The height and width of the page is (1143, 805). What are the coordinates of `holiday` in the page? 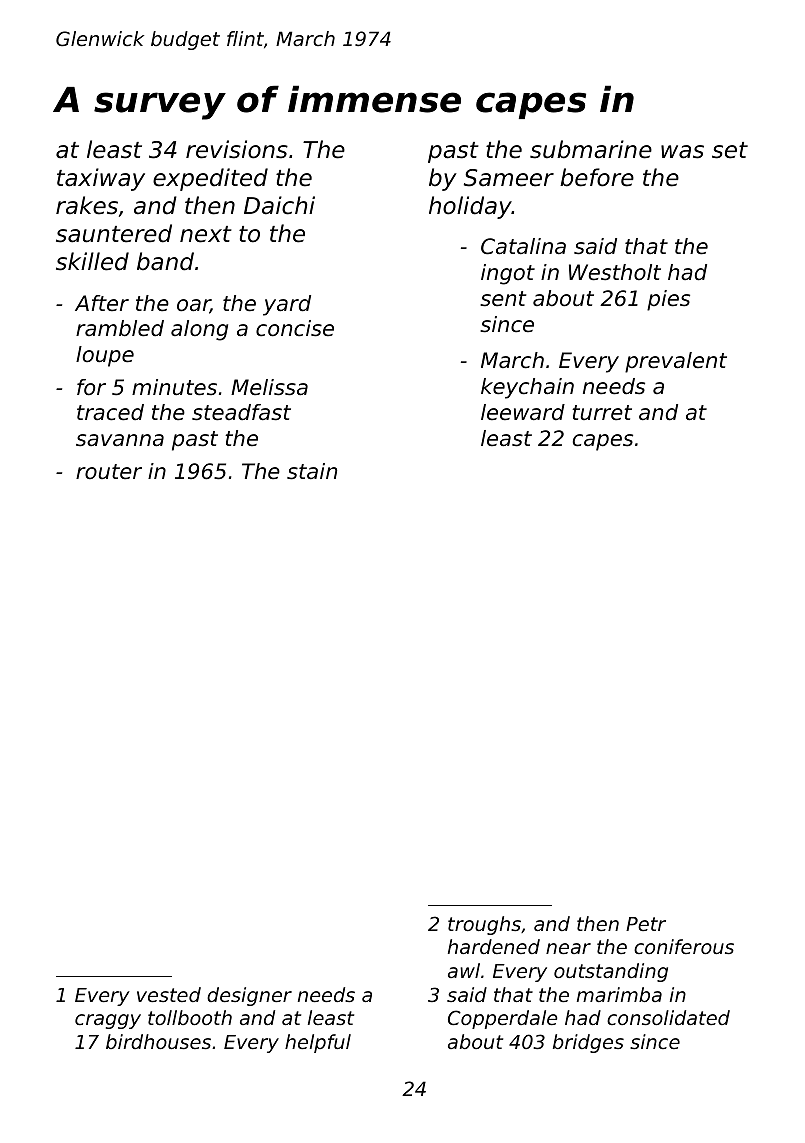 It's located at (470, 207).
